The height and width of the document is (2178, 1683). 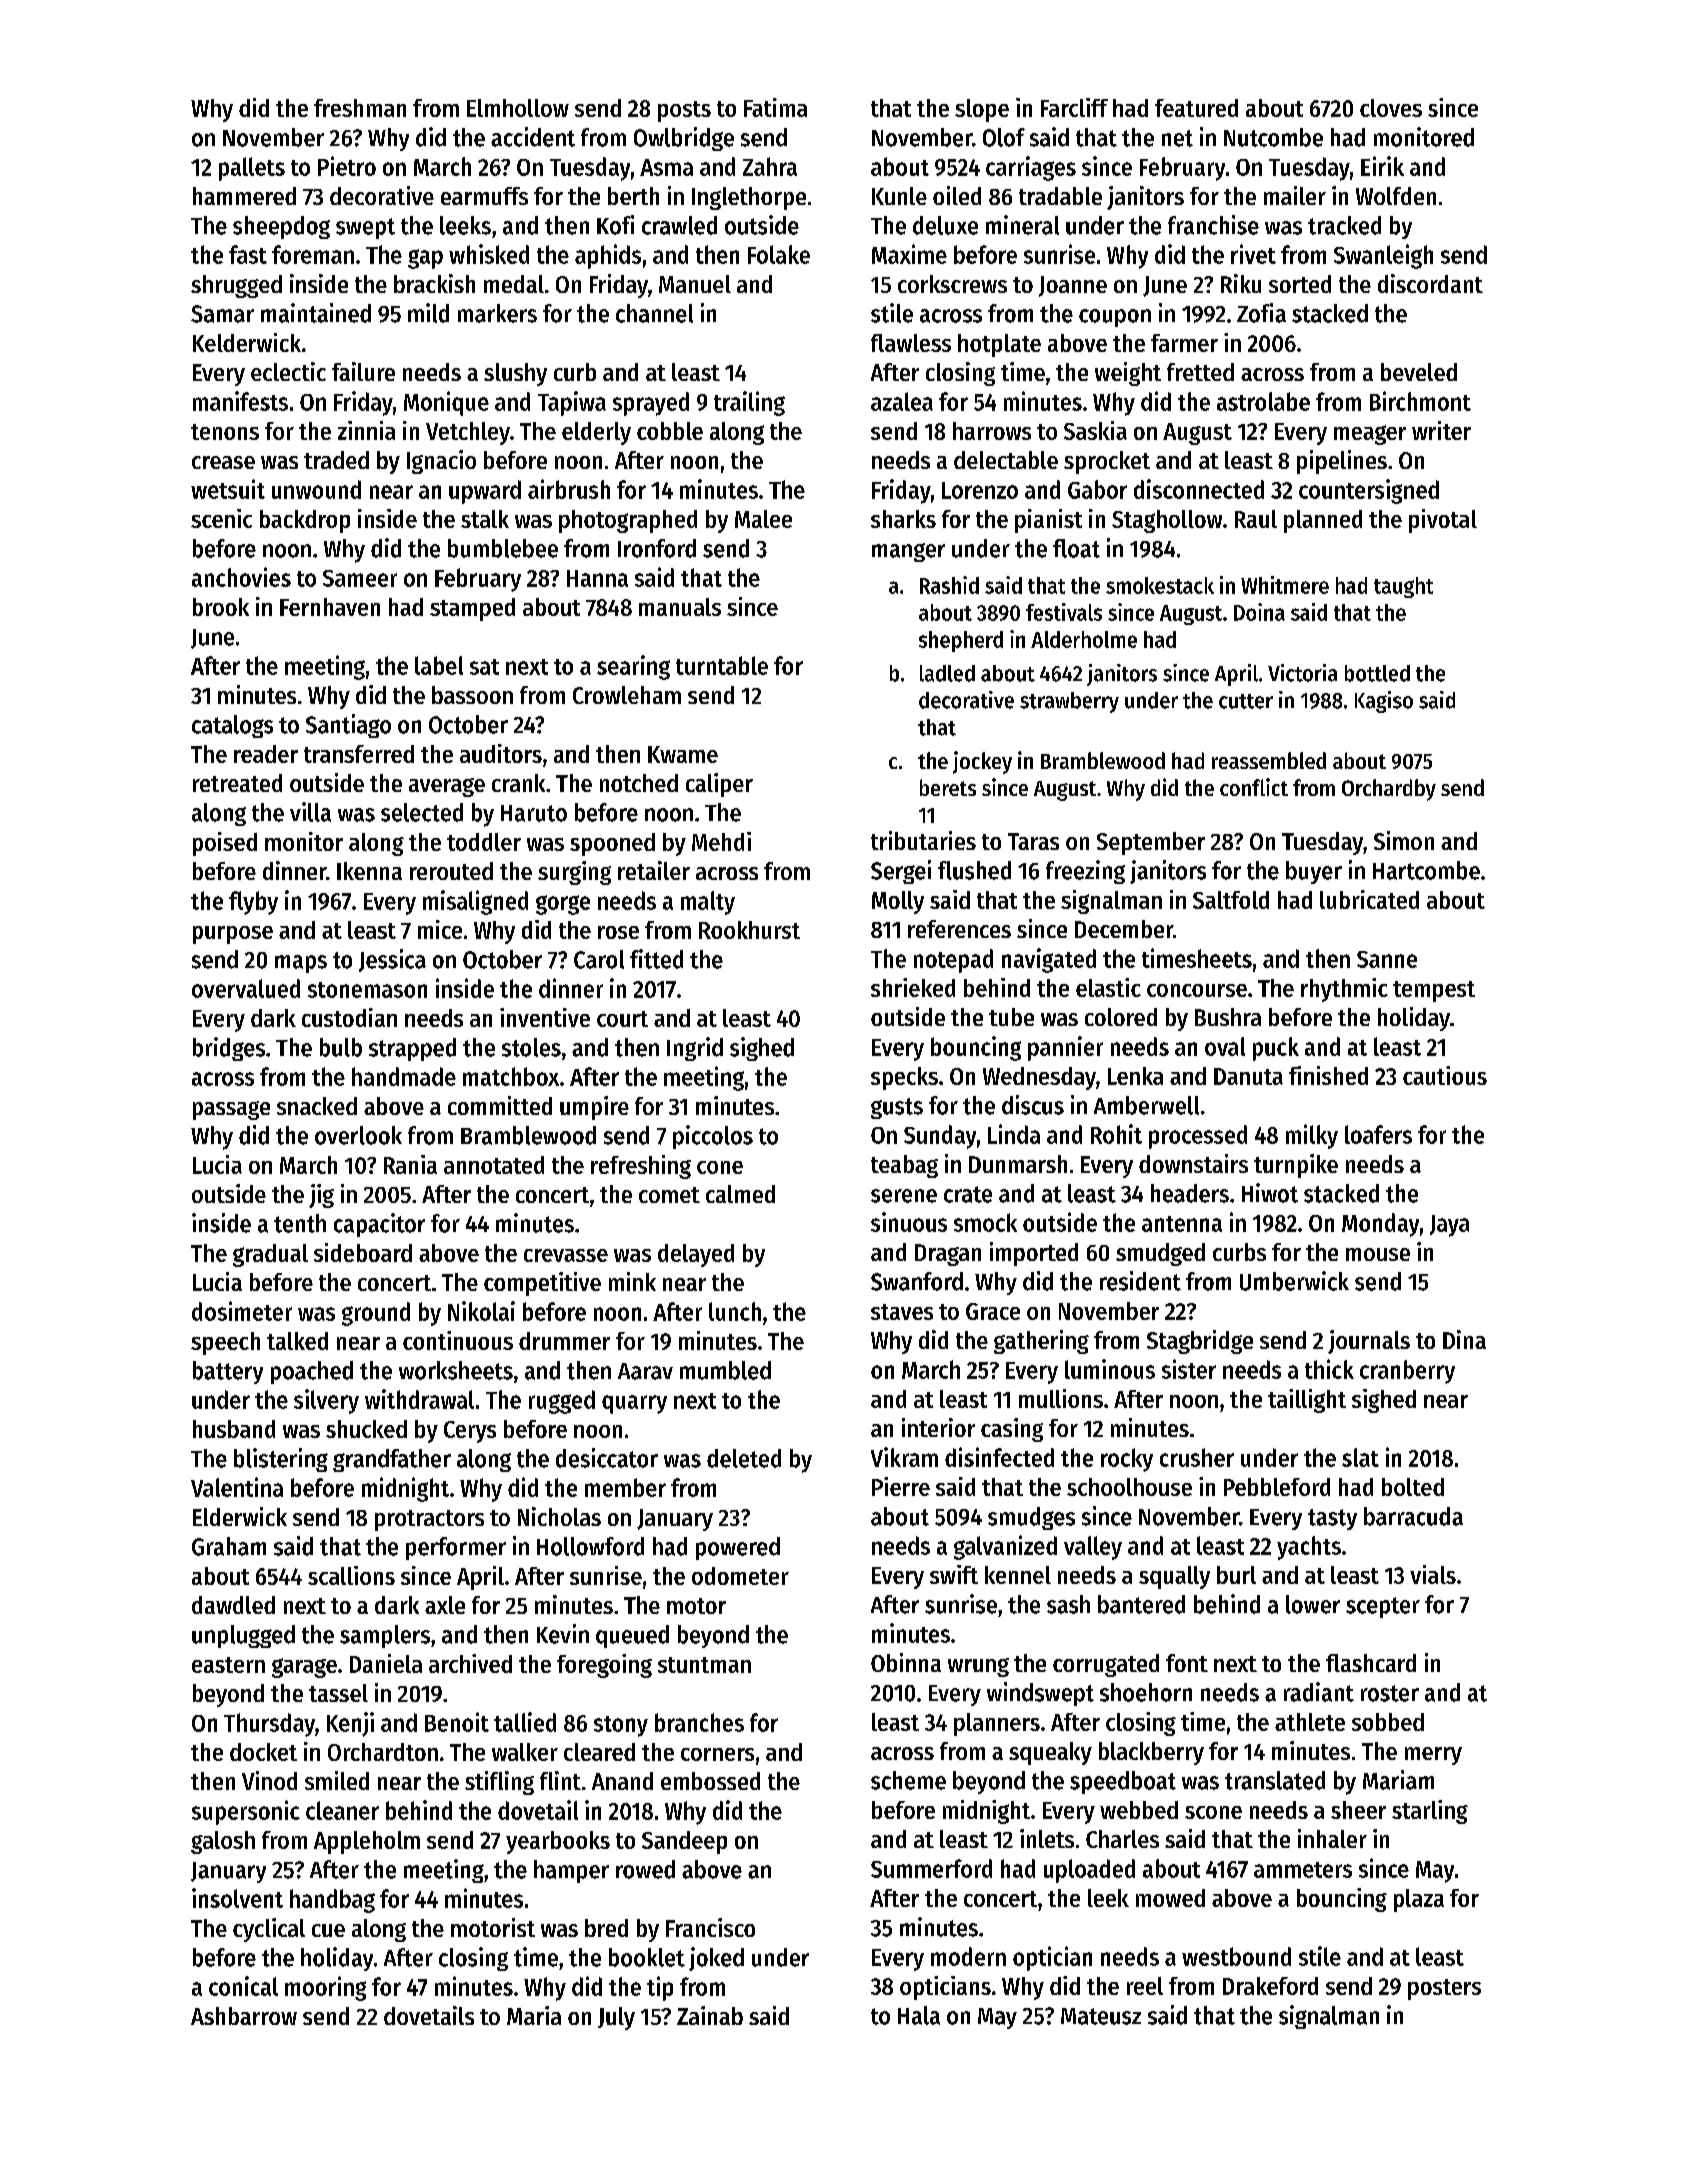 What do you see at coordinates (1246, 701) in the document?
I see `cutter` at bounding box center [1246, 701].
